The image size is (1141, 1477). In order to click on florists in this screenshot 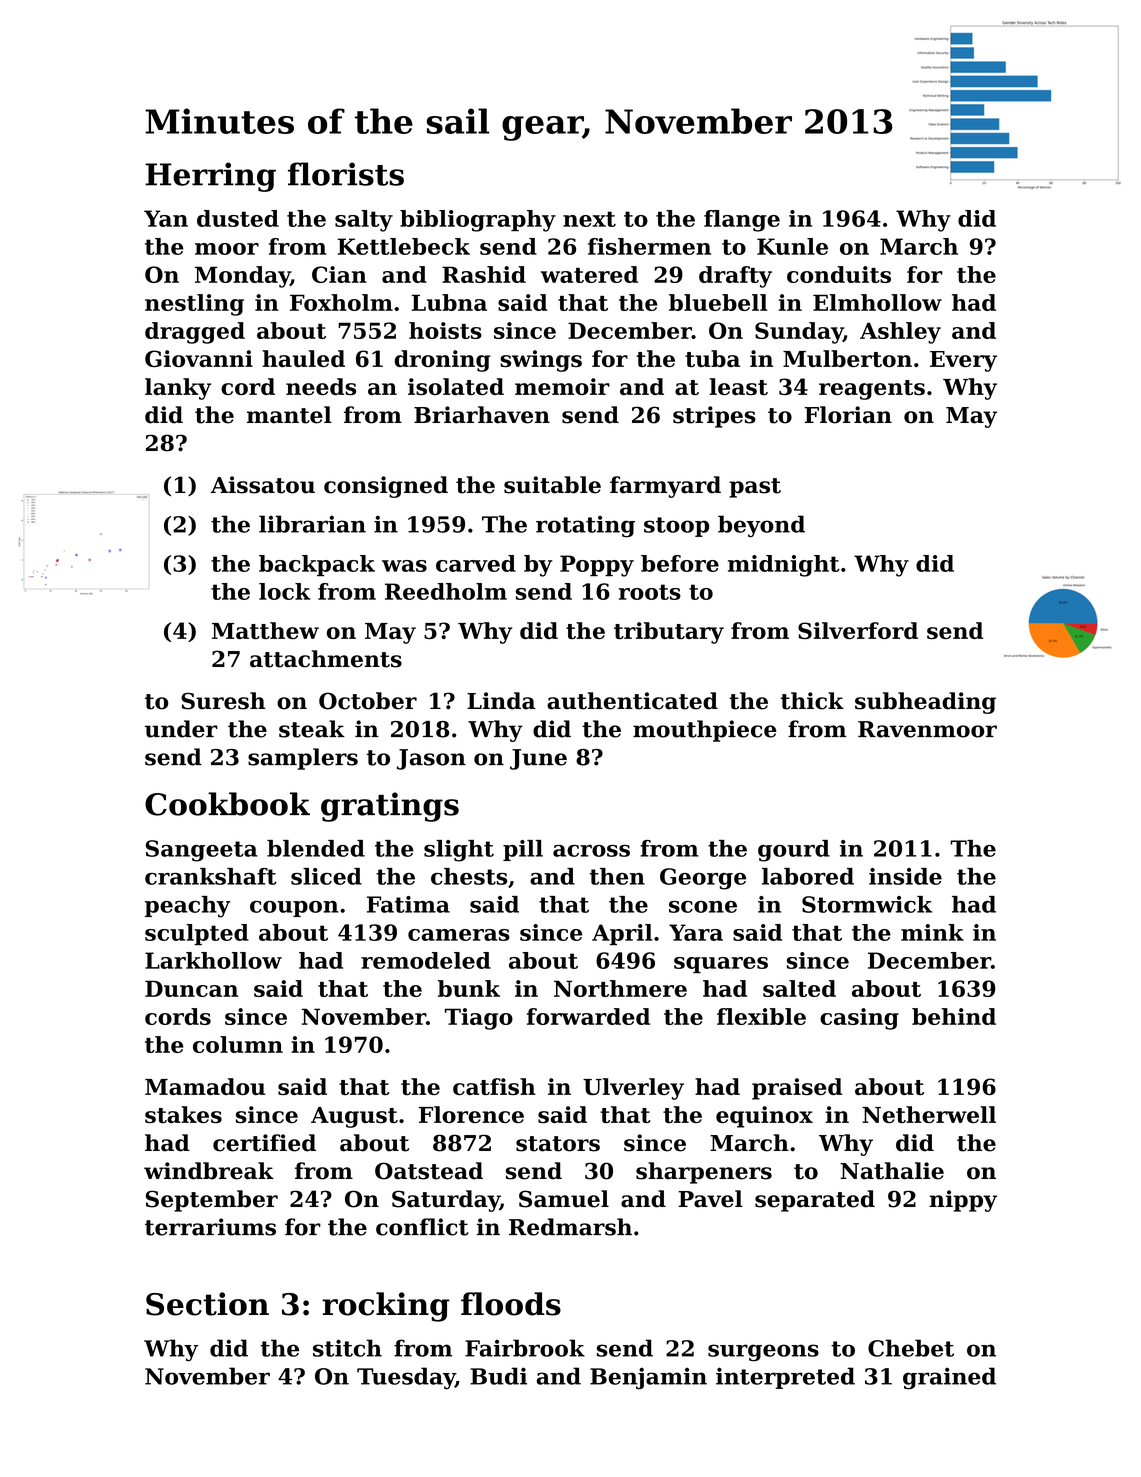, I will do `click(346, 174)`.
